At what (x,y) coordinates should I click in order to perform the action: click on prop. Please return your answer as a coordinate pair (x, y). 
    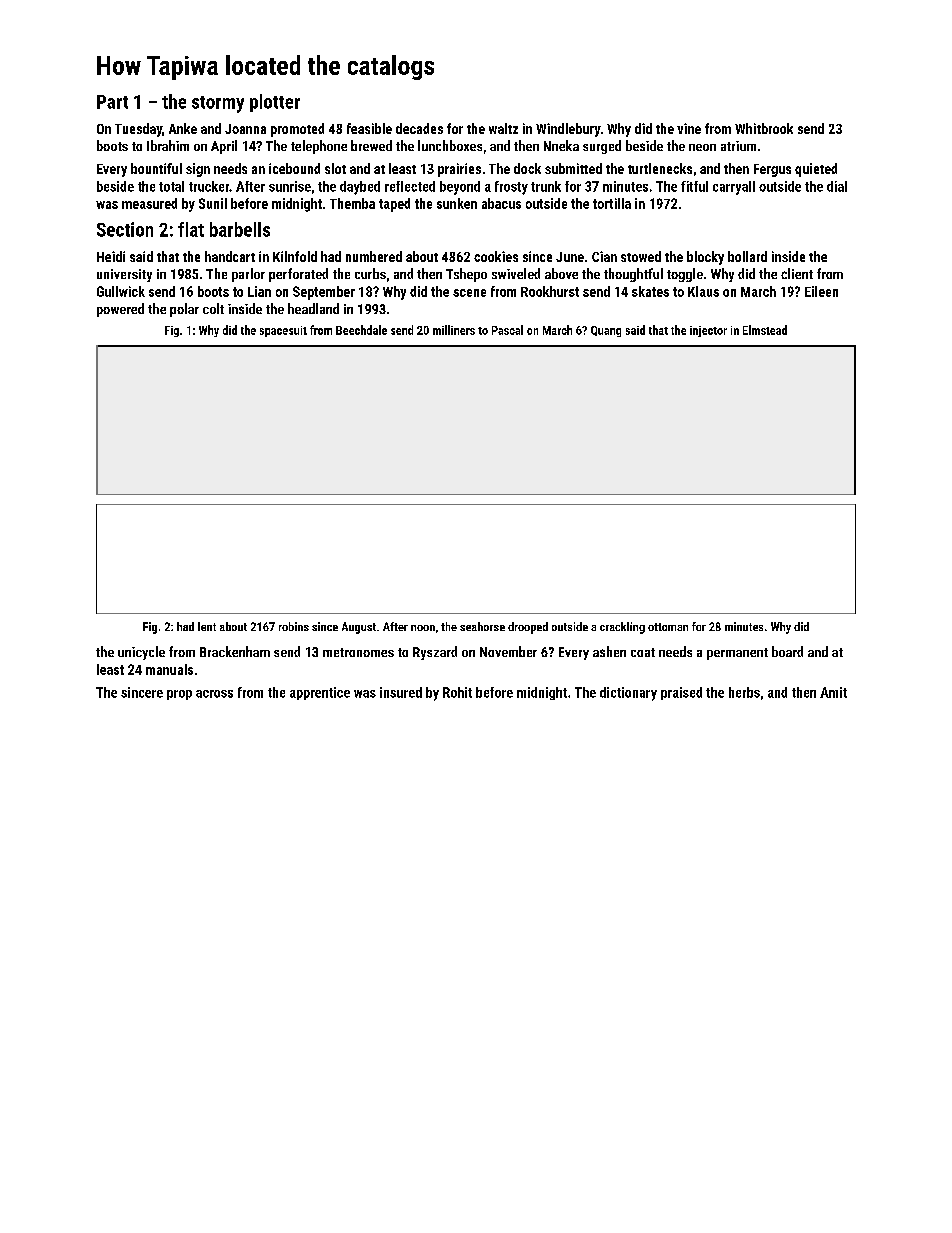
    Looking at the image, I should click on (179, 695).
